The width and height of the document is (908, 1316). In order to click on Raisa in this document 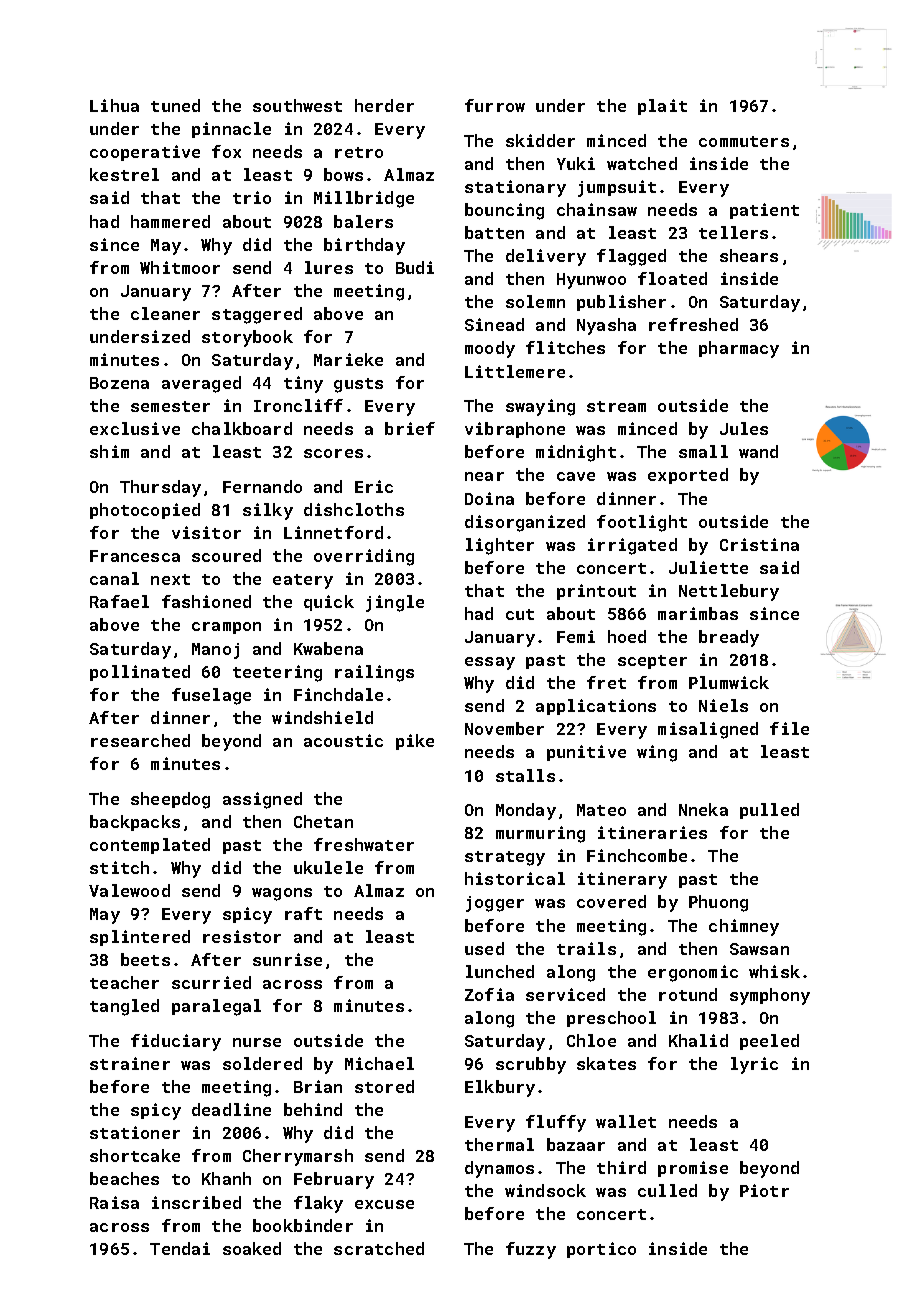, I will do `click(114, 1202)`.
